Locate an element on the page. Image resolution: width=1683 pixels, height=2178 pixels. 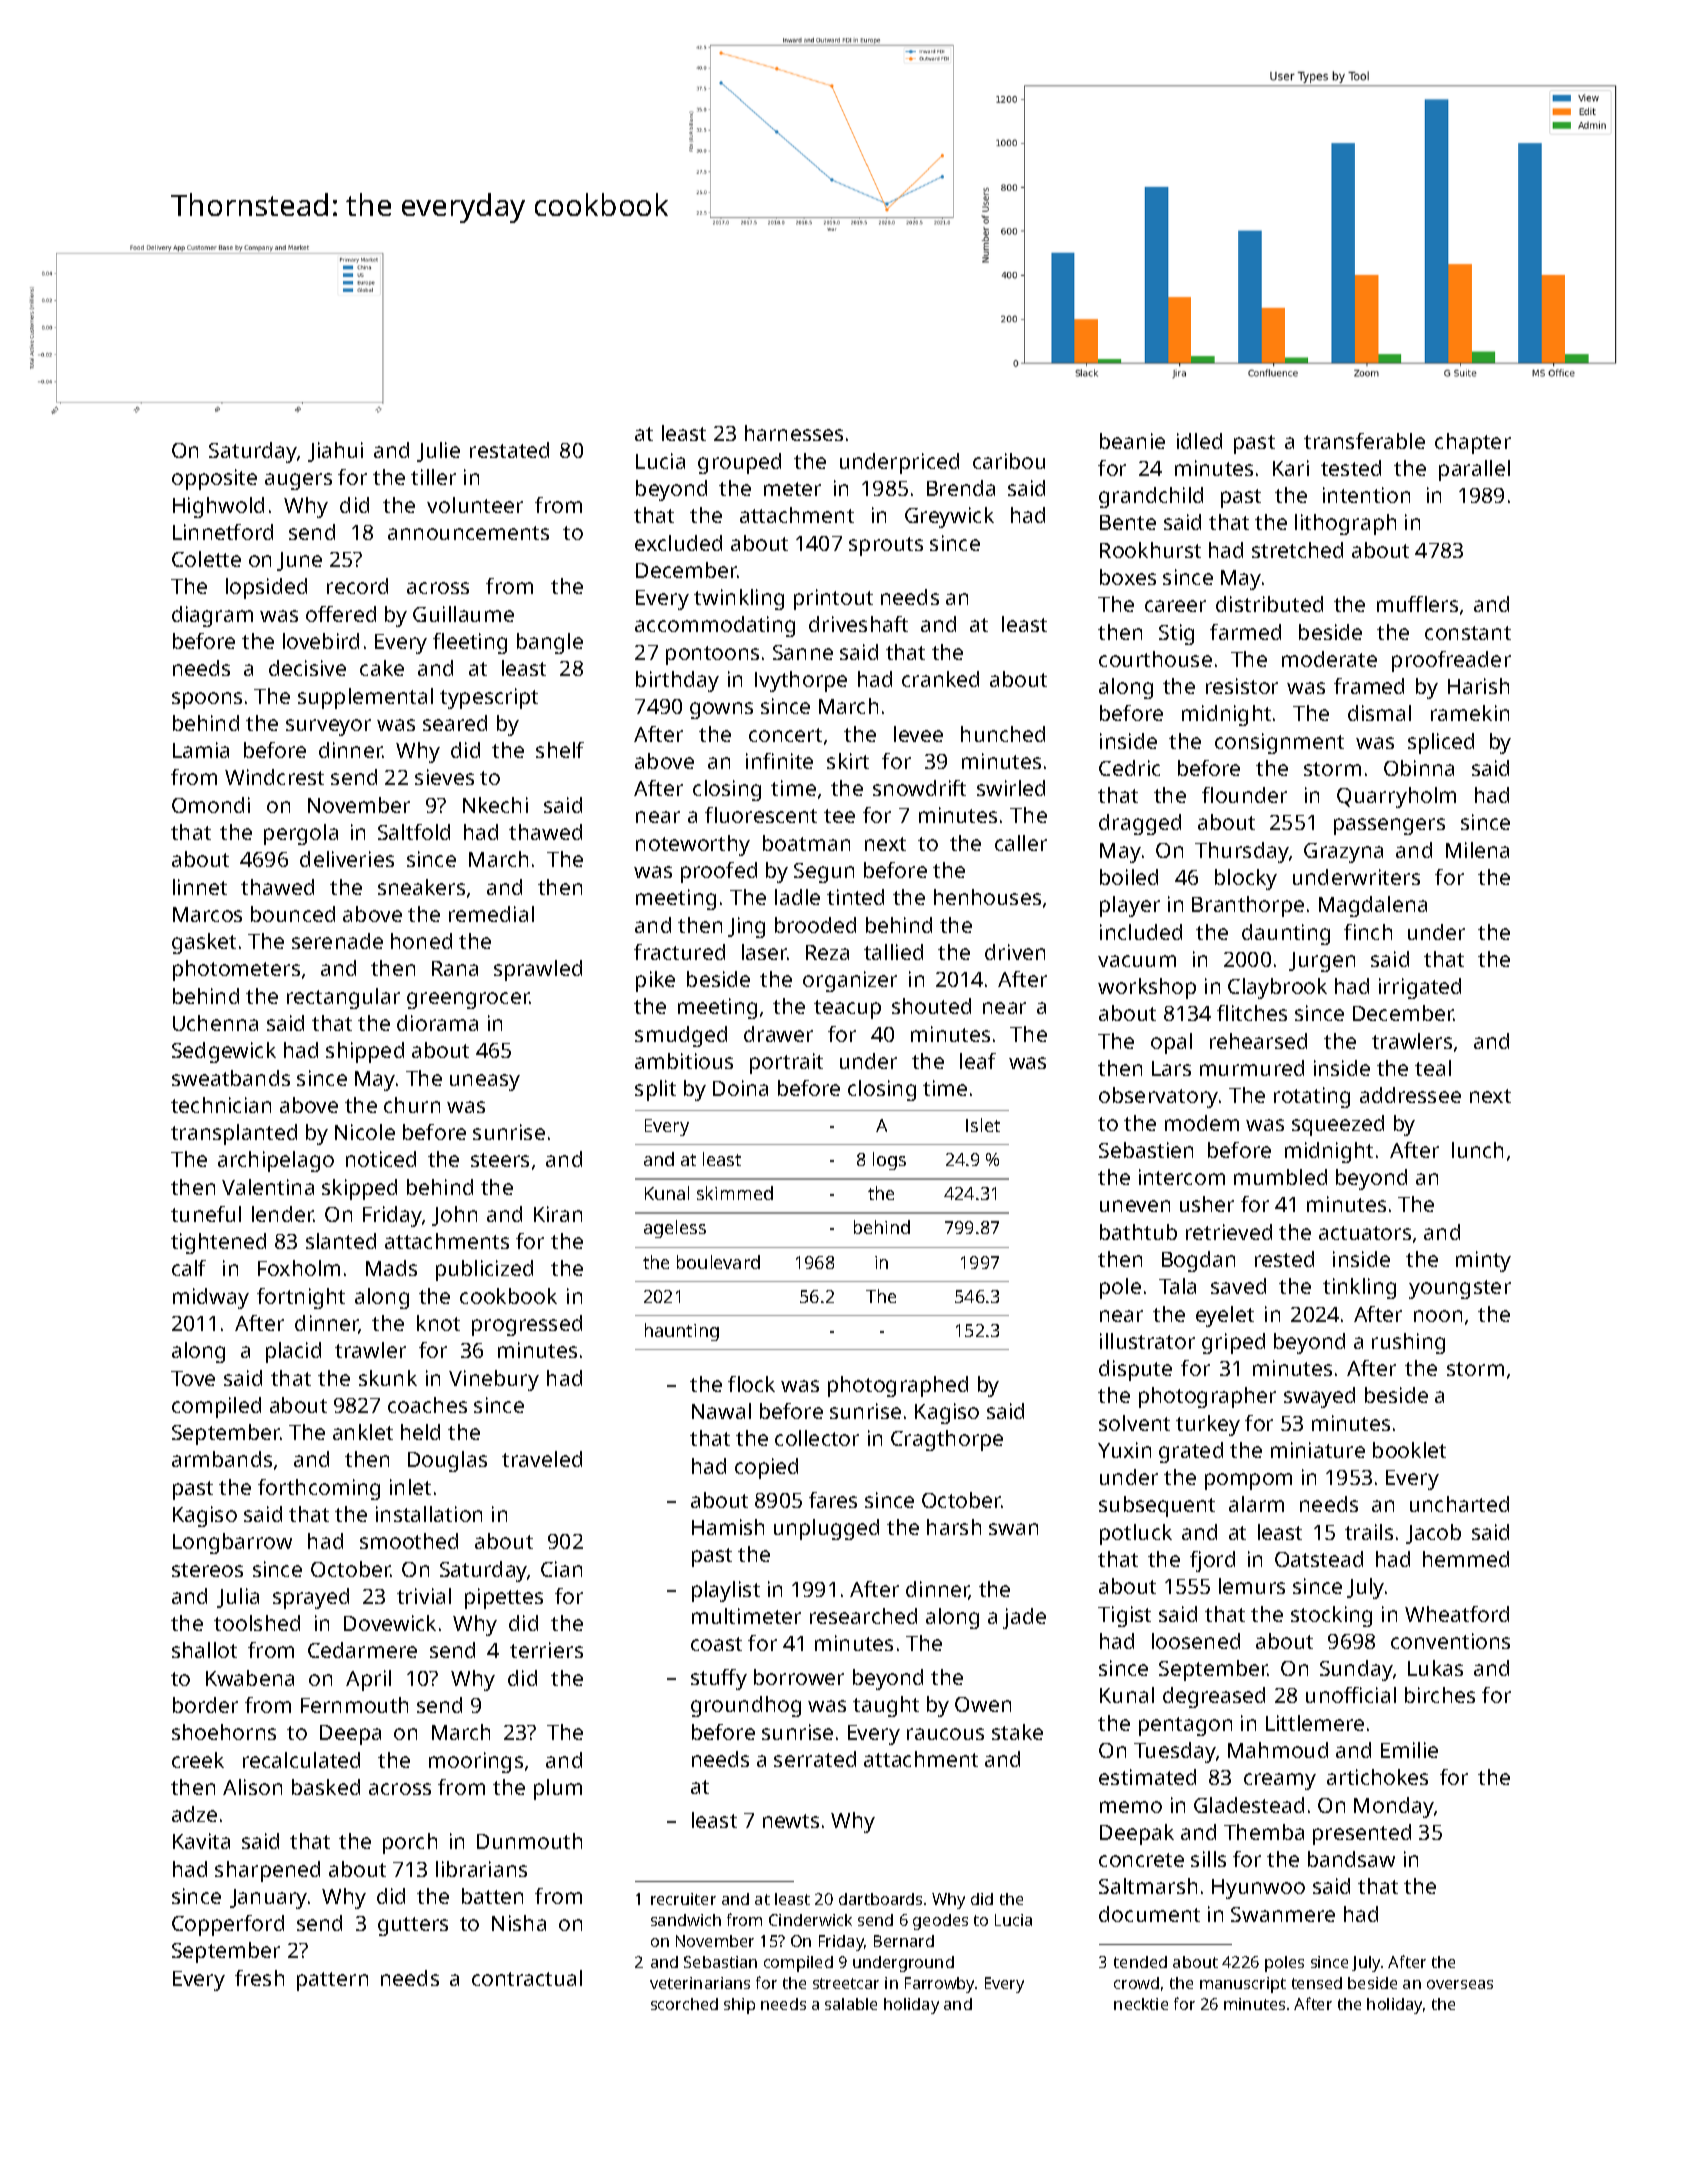
serrated is located at coordinates (815, 1759).
